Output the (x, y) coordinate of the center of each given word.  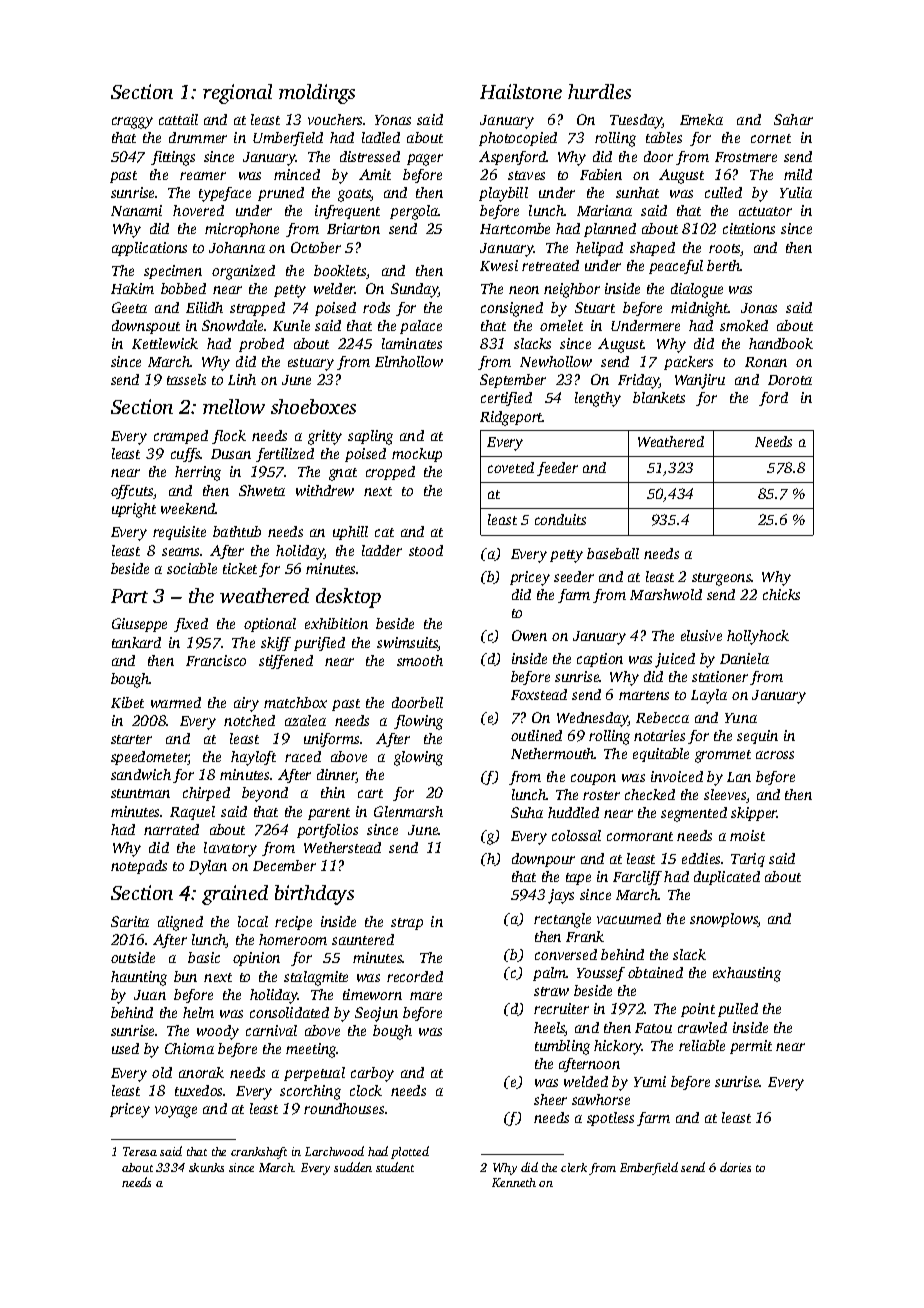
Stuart (595, 307)
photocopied (518, 139)
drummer (198, 137)
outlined (536, 735)
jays (561, 896)
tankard (136, 642)
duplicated (727, 878)
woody (218, 1032)
